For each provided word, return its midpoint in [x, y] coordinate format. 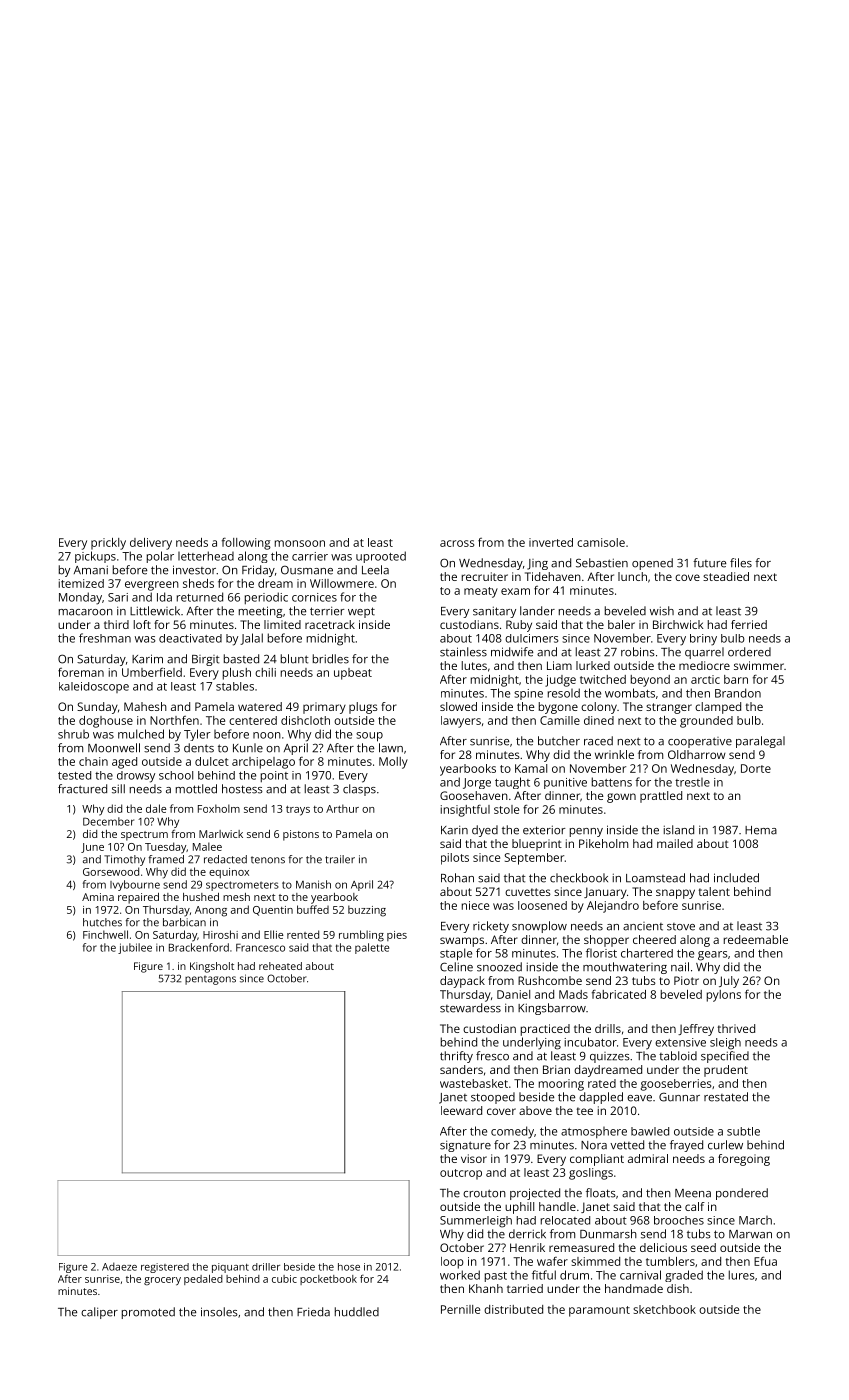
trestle [692, 782]
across [457, 543]
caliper [99, 1313]
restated [726, 1097]
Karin [454, 830]
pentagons [210, 980]
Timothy [124, 860]
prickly [108, 544]
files [741, 563]
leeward [461, 1110]
